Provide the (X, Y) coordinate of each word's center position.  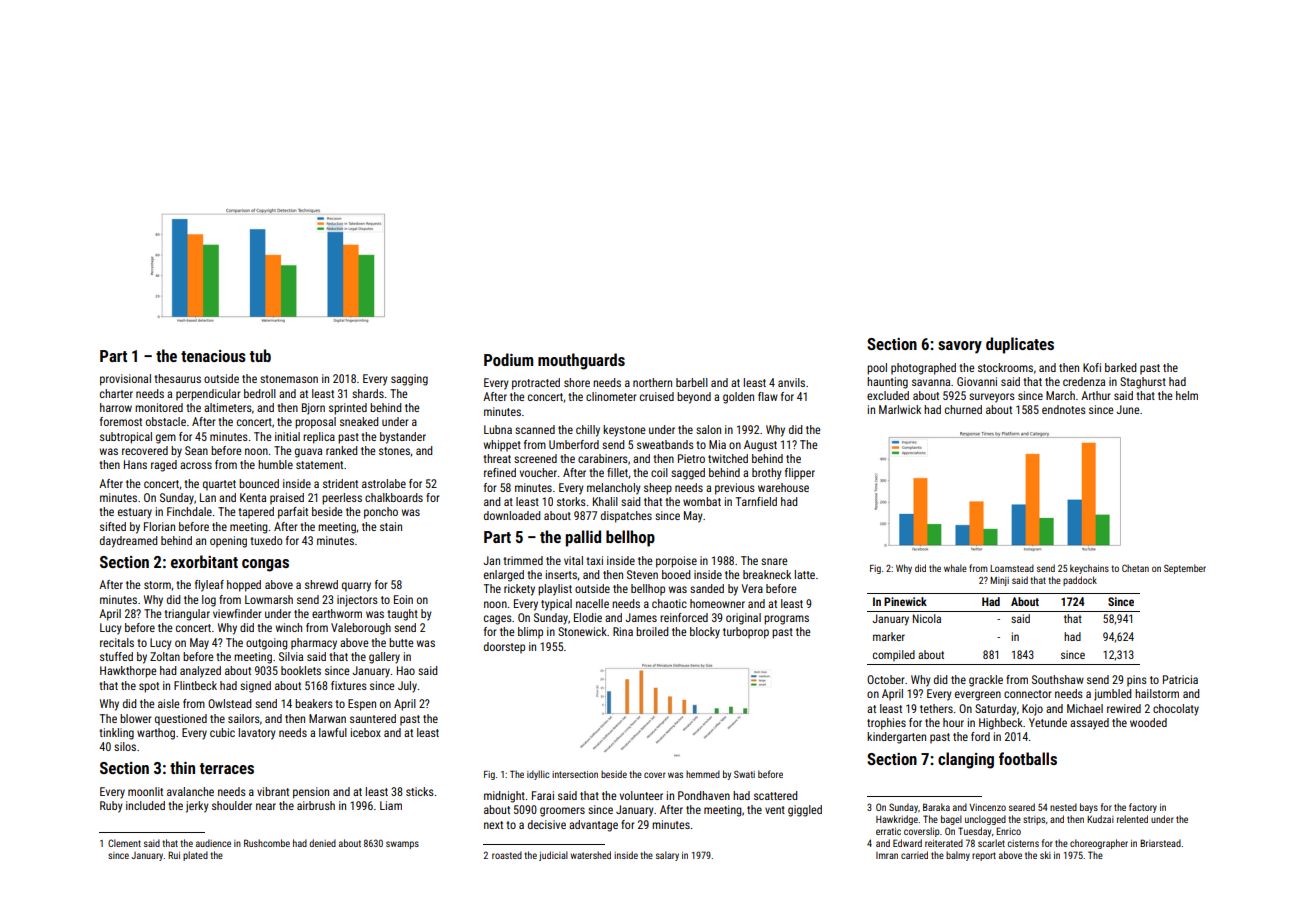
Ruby (111, 807)
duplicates (1020, 345)
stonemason (289, 379)
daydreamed (128, 542)
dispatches (626, 517)
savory (960, 347)
